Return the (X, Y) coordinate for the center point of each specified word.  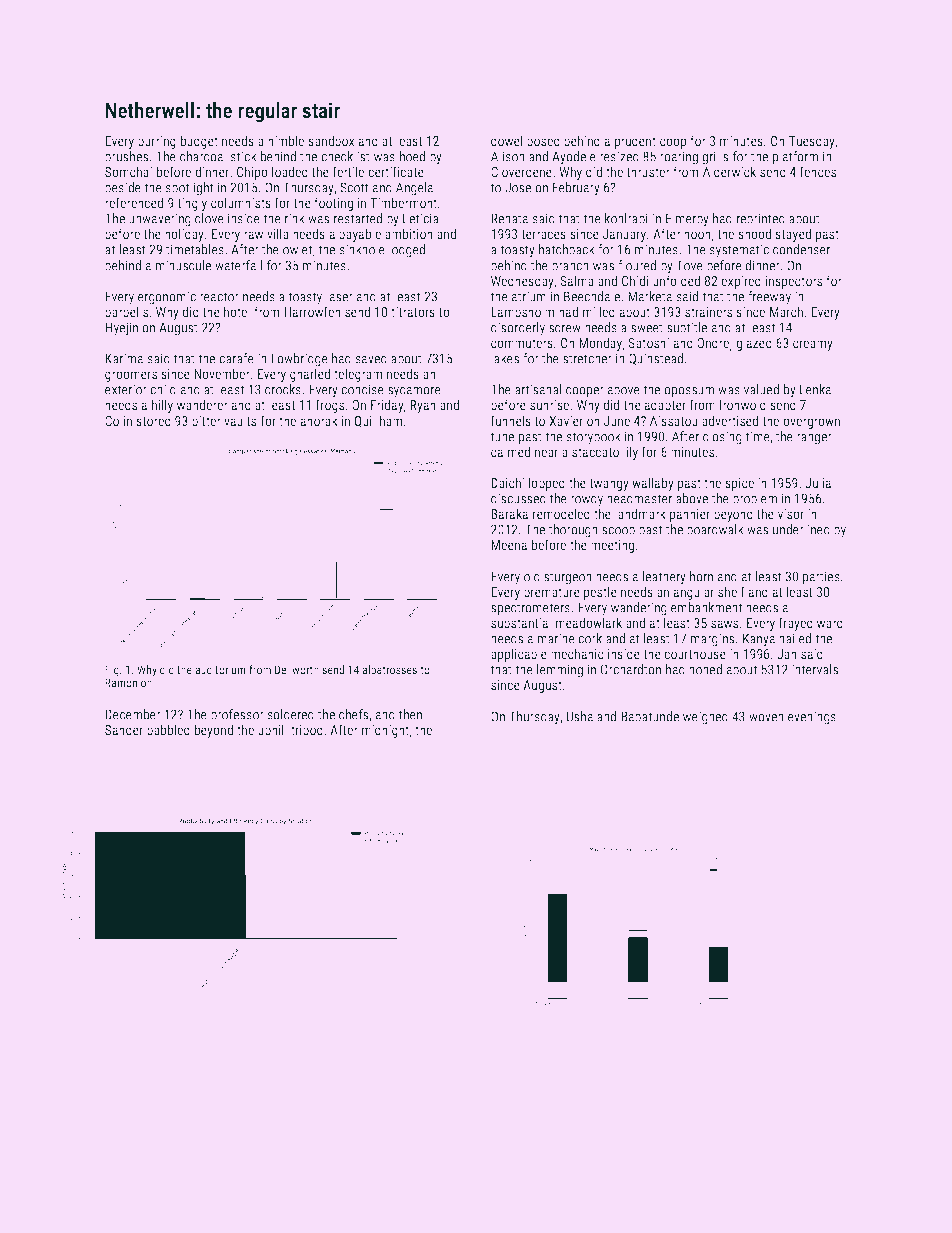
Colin (118, 420)
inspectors (794, 282)
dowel (506, 140)
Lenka (815, 389)
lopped (547, 484)
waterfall (238, 265)
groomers (131, 376)
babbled (168, 729)
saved (371, 358)
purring (157, 142)
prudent (635, 142)
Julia (818, 482)
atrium (529, 296)
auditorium (220, 669)
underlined (801, 529)
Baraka (509, 513)
